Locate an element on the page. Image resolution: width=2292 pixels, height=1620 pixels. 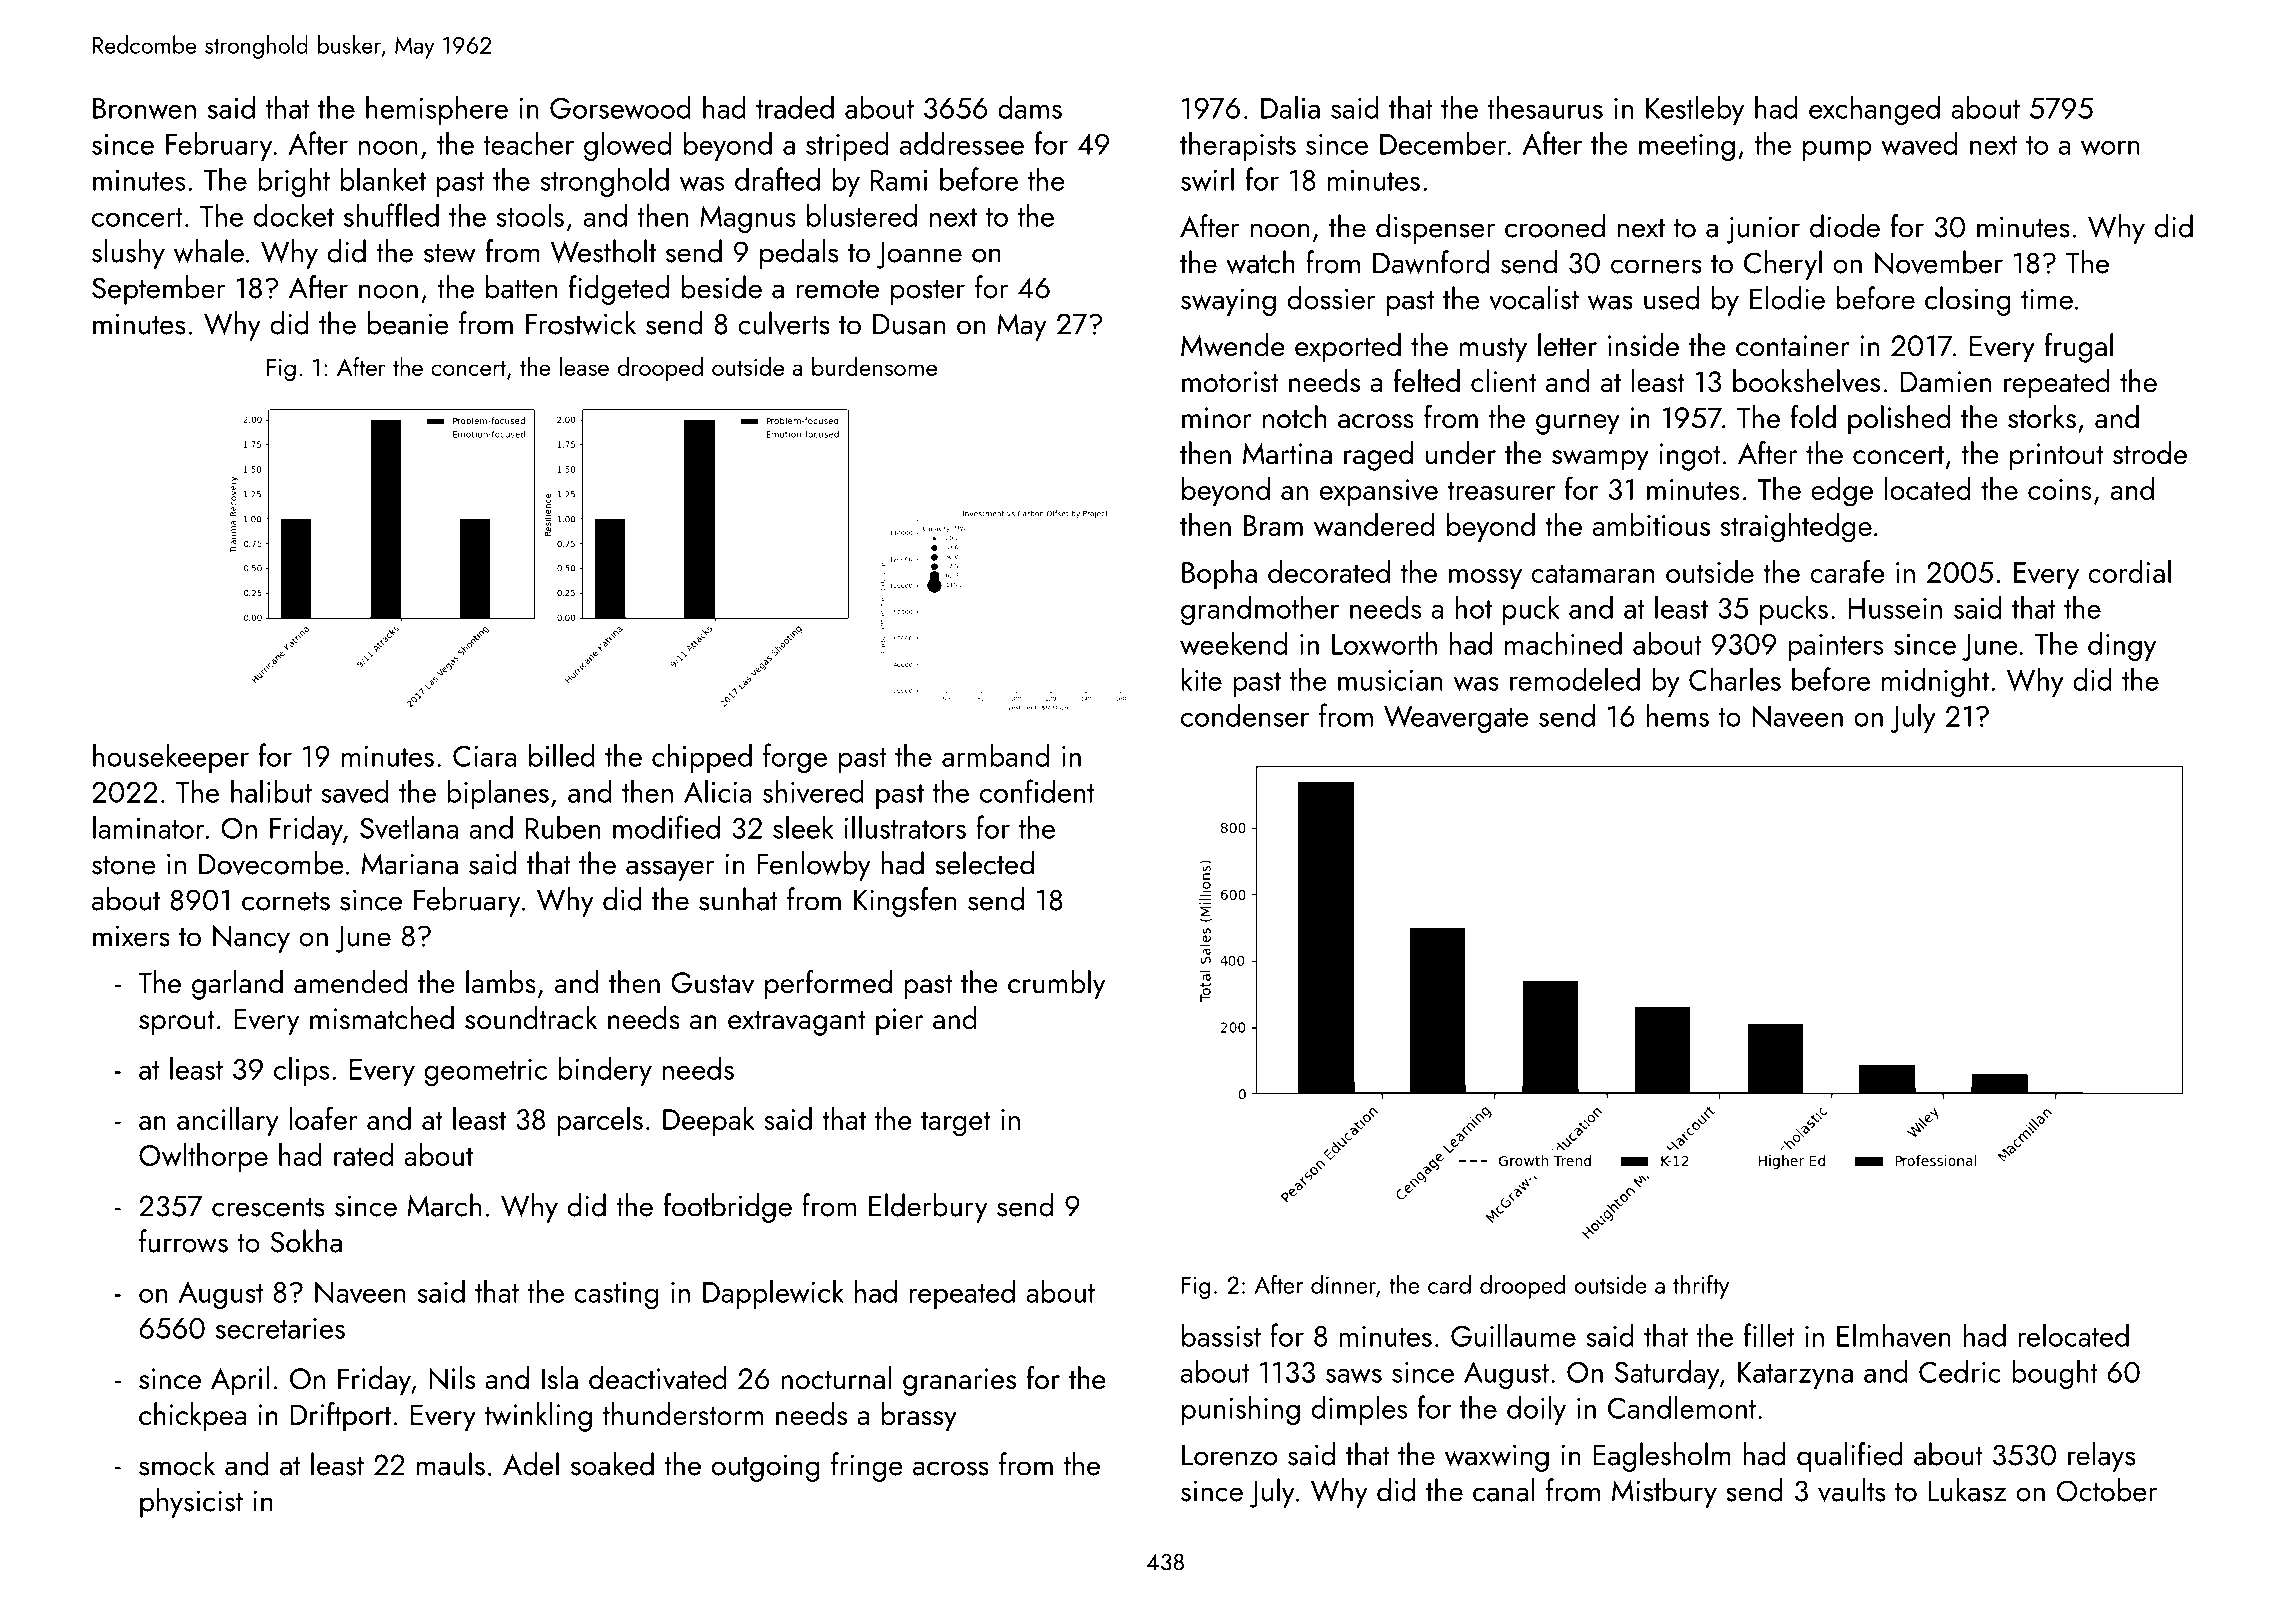
waved is located at coordinates (1919, 143).
